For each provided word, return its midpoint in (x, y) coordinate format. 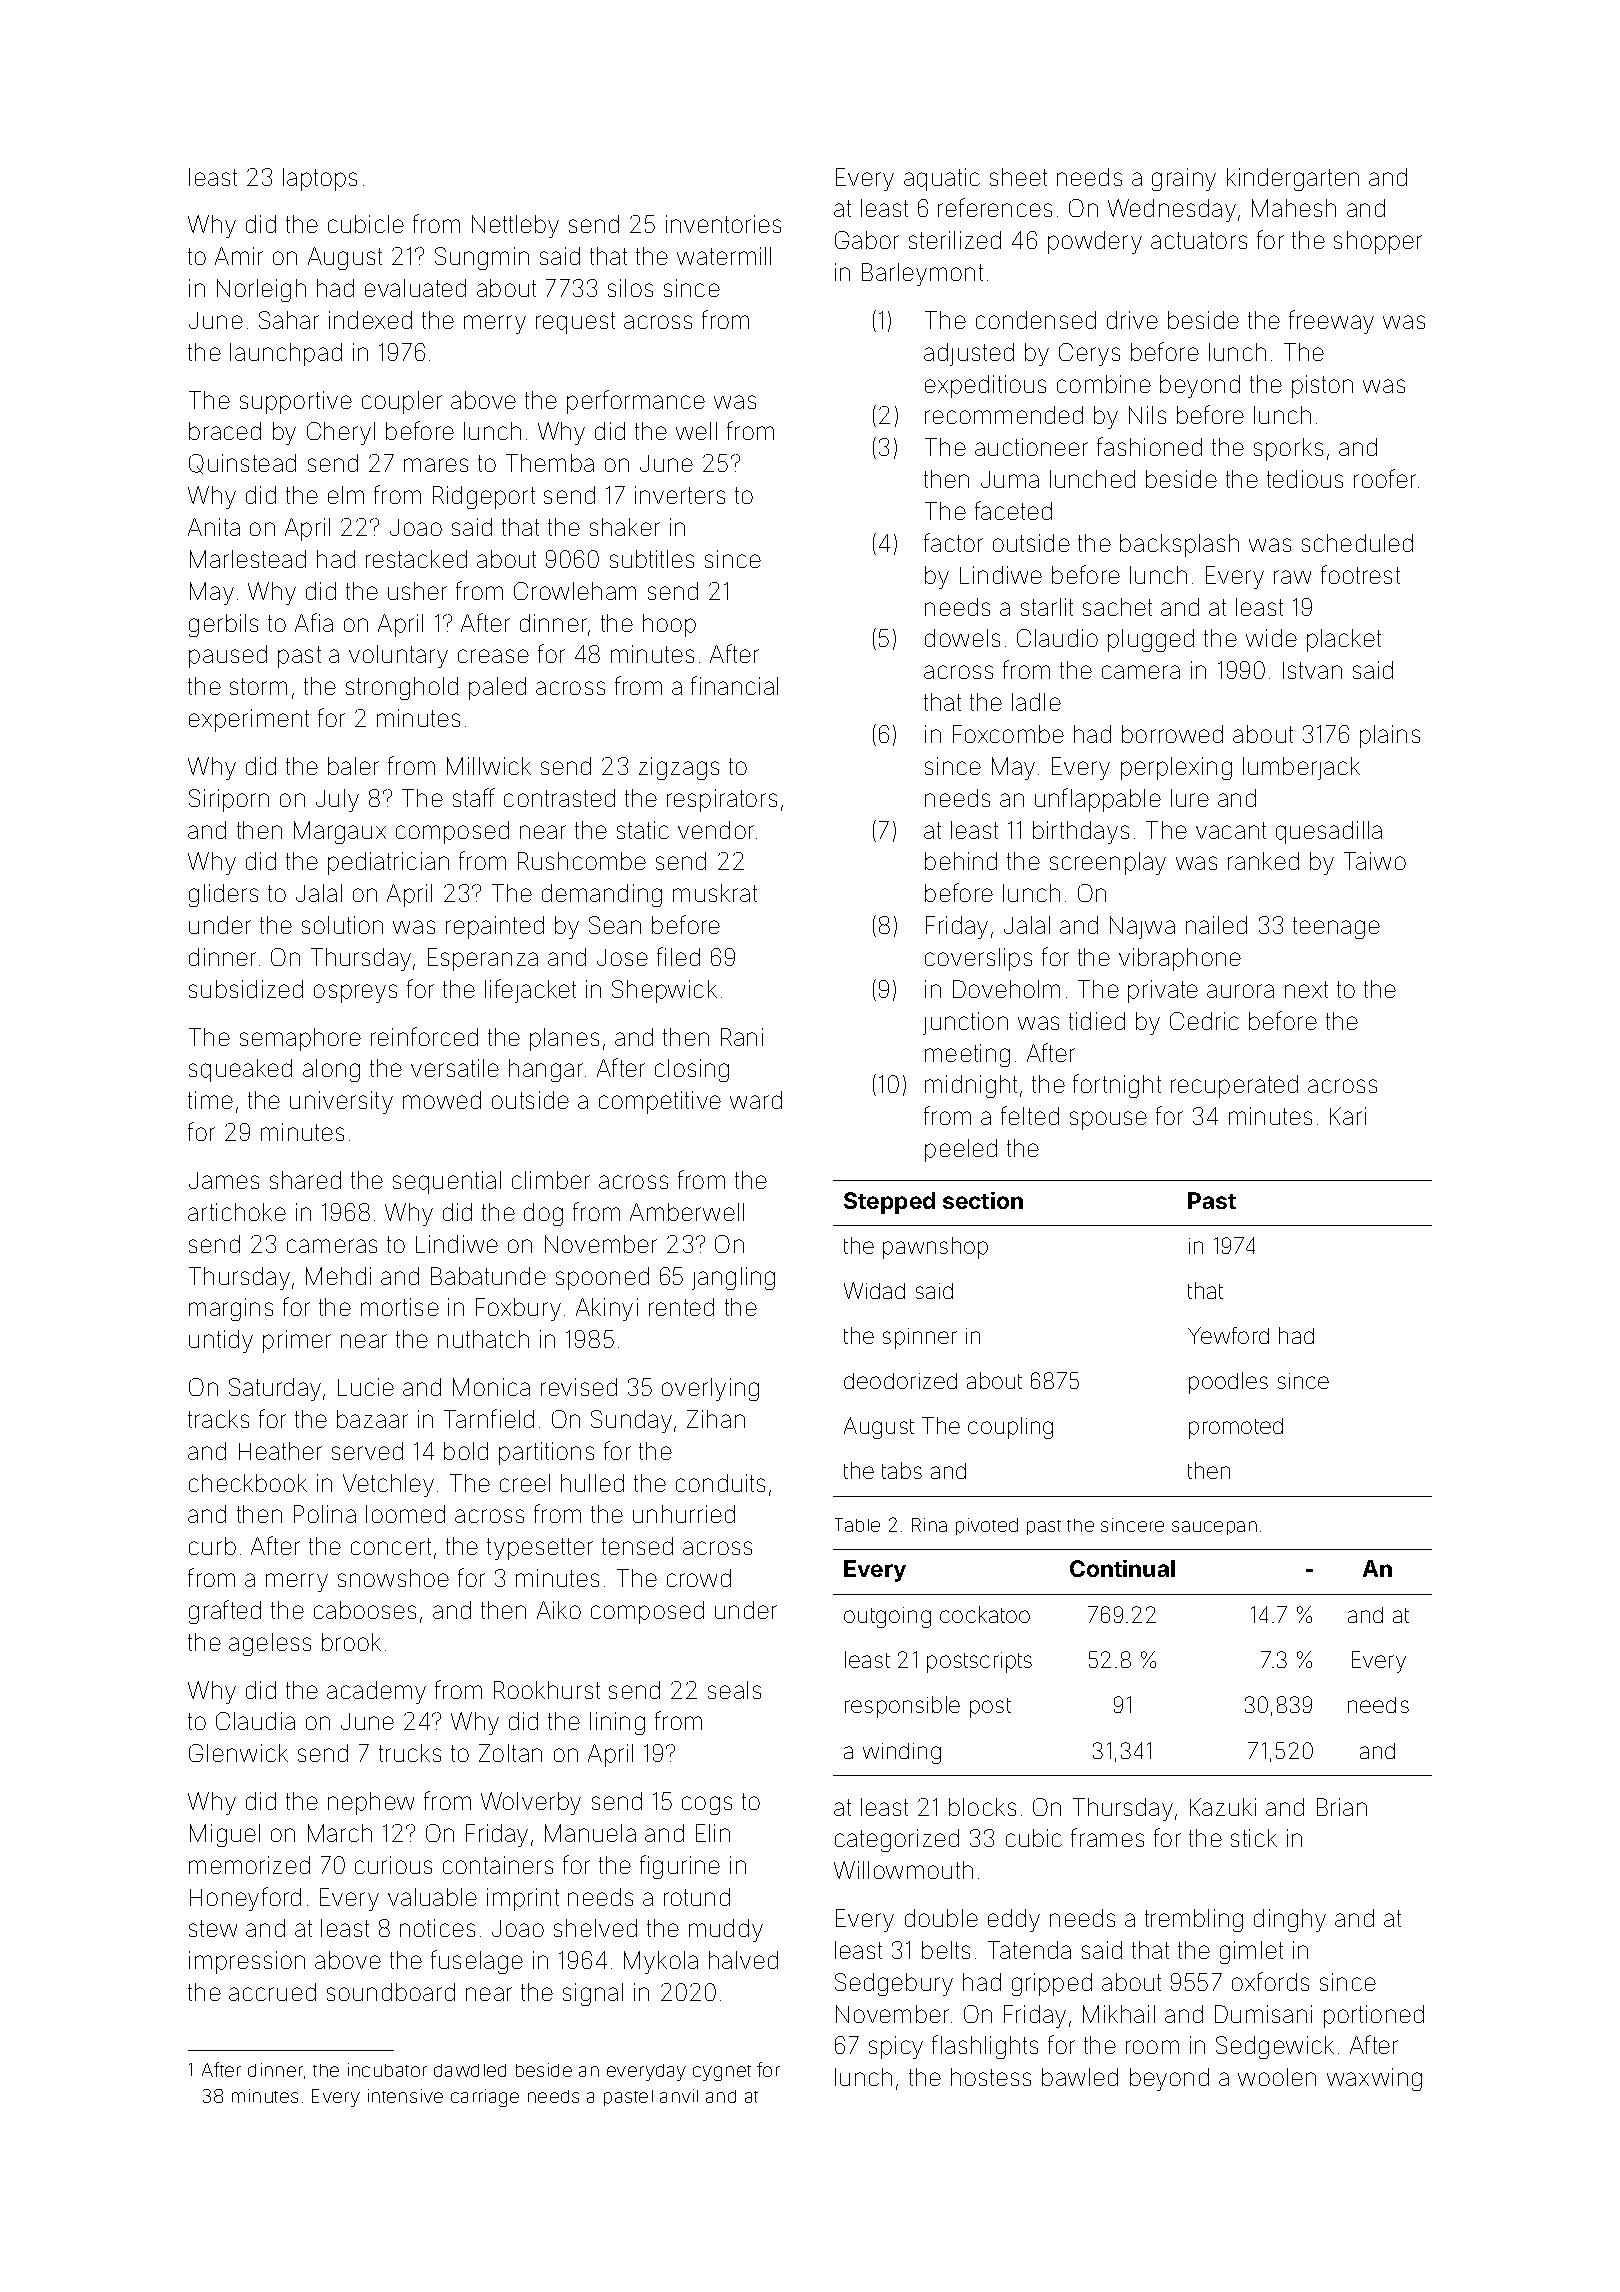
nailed (1216, 925)
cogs (707, 1805)
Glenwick (238, 1753)
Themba (550, 463)
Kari (1348, 1116)
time (210, 1100)
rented (681, 1307)
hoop (669, 625)
